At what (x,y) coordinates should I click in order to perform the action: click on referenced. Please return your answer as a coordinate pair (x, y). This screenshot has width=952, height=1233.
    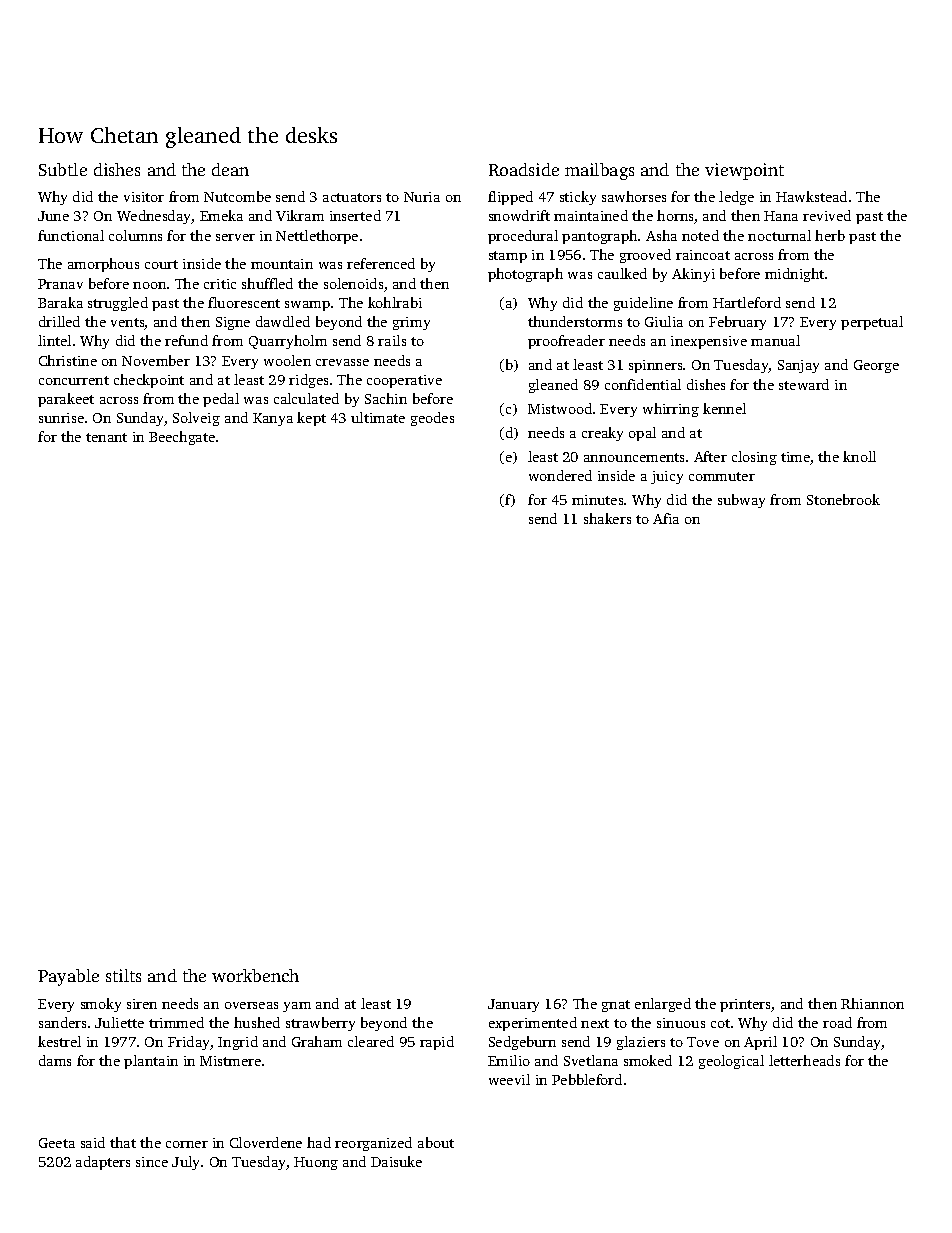
    Looking at the image, I should click on (381, 263).
